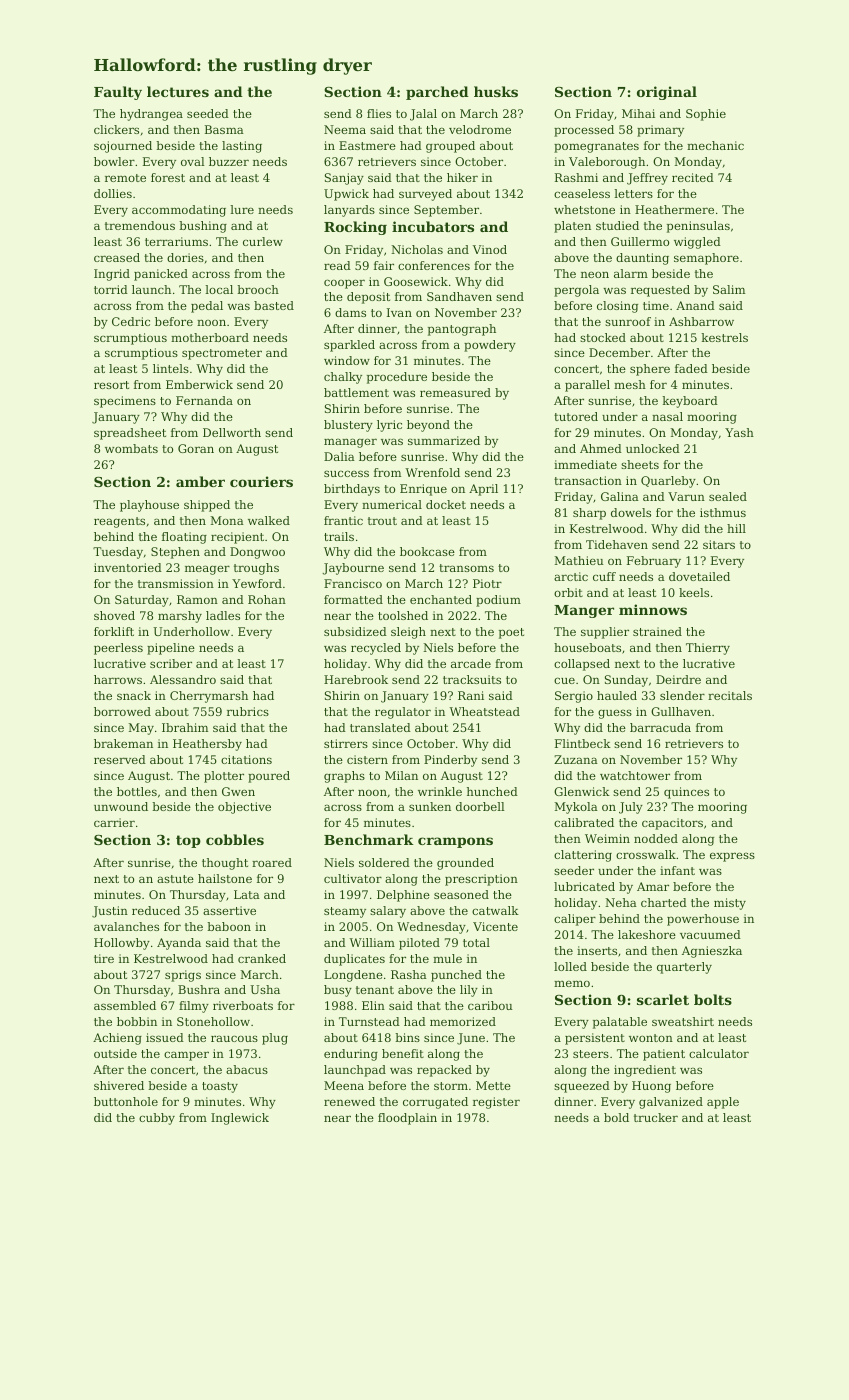  What do you see at coordinates (739, 432) in the image?
I see `Yash` at bounding box center [739, 432].
